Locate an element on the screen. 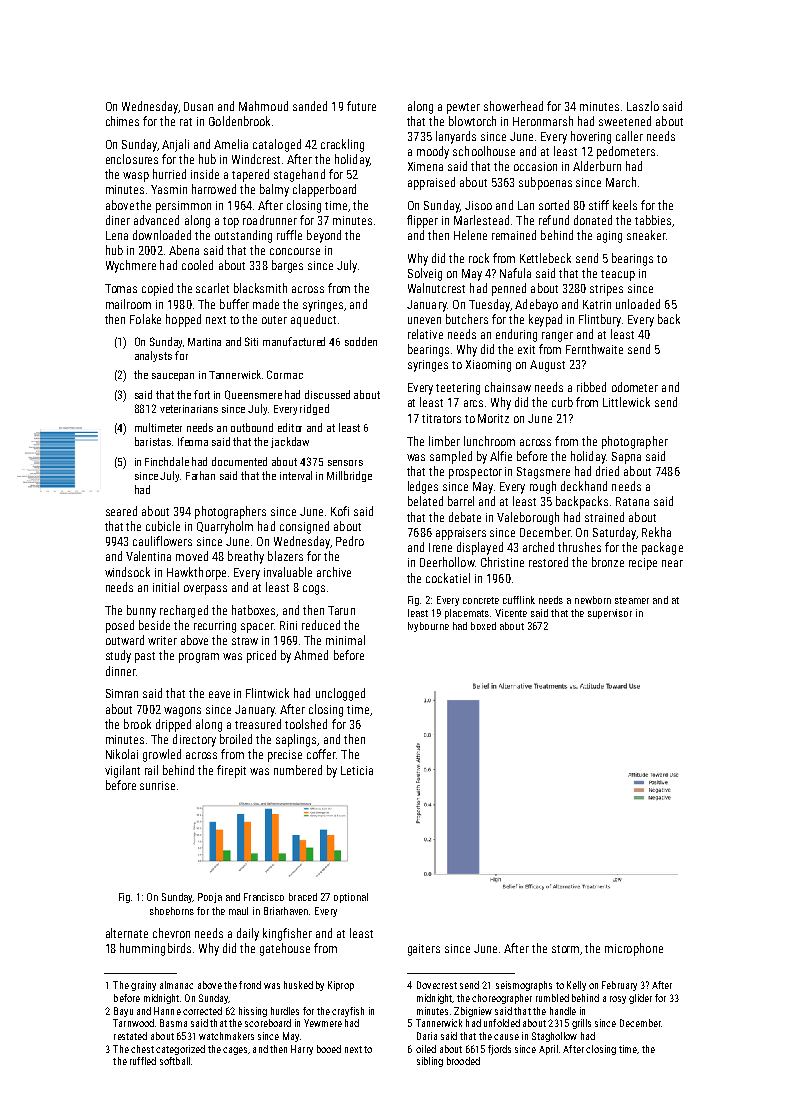 The height and width of the screenshot is (1119, 789). Ifeoma is located at coordinates (193, 441).
